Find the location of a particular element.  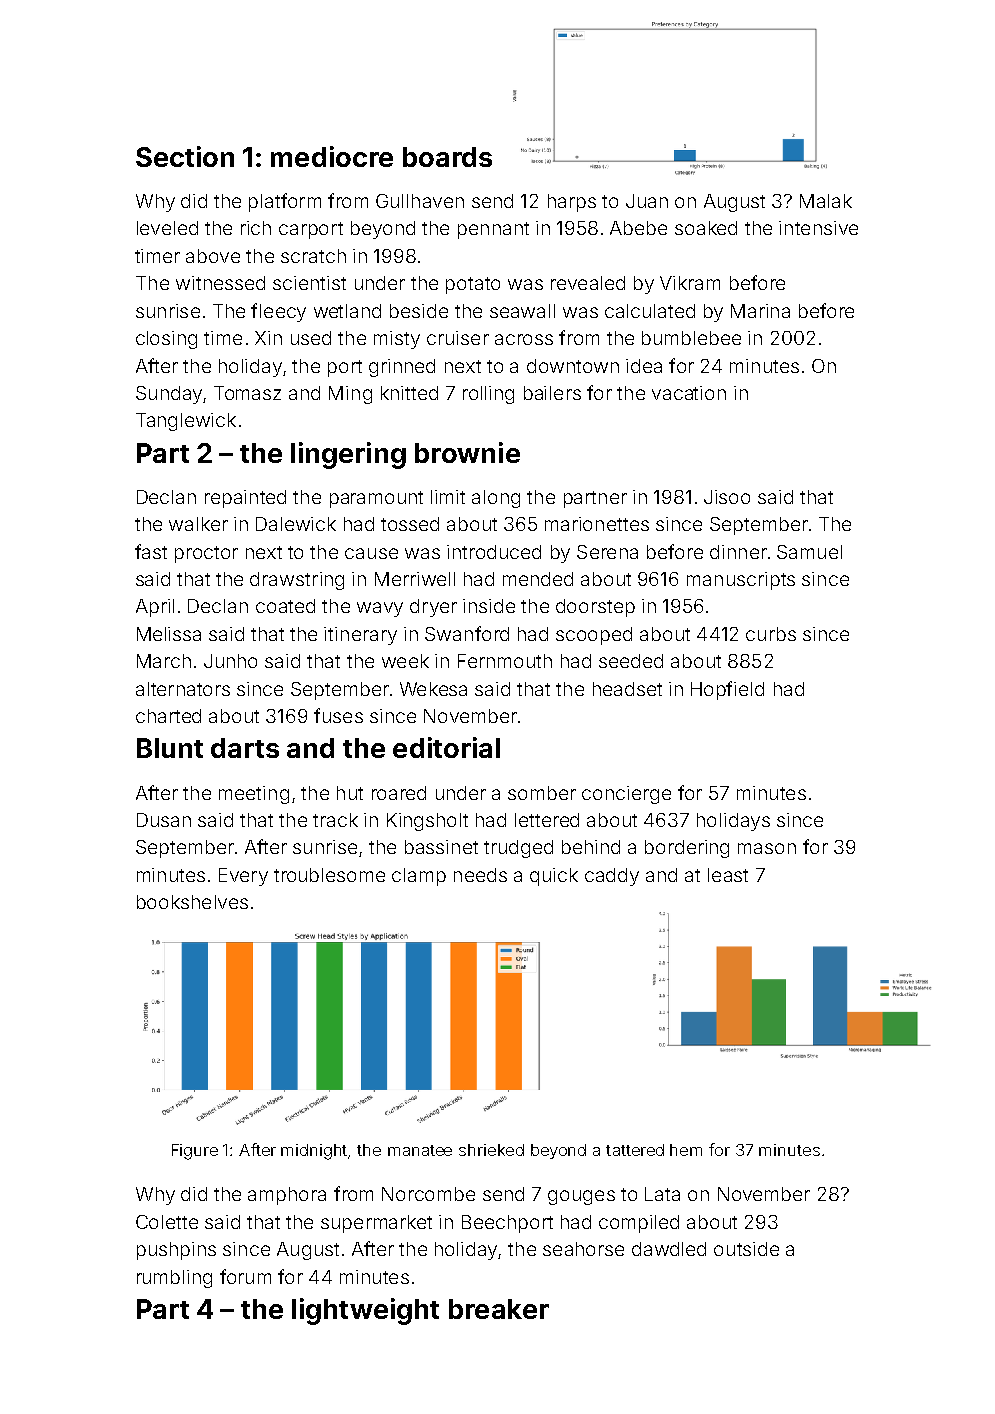

manatee is located at coordinates (420, 1150).
